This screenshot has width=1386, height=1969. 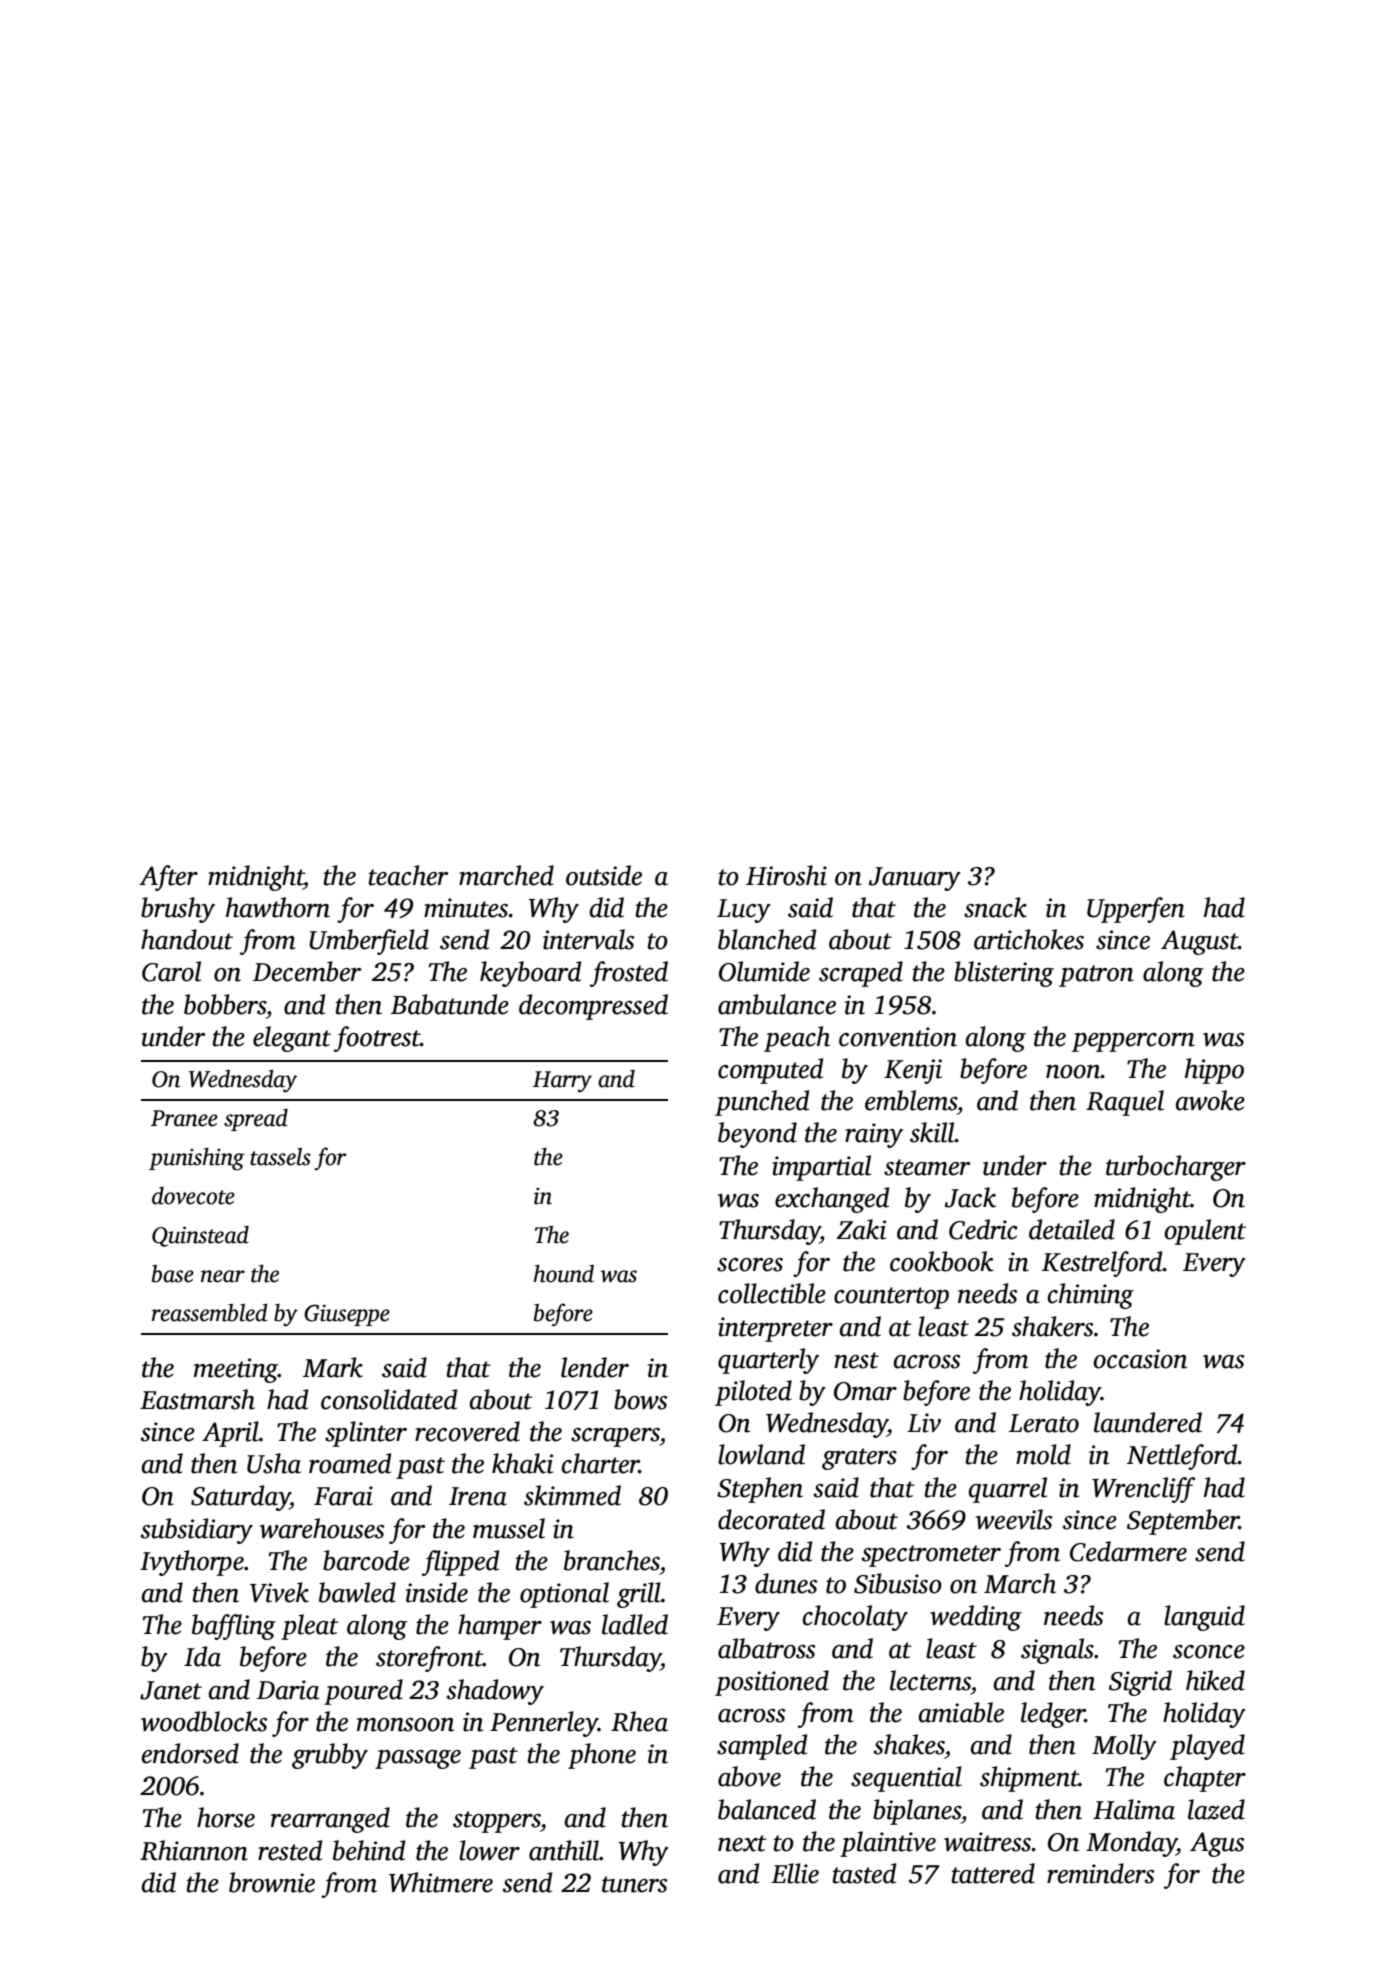 I want to click on Janet, so click(x=171, y=1690).
